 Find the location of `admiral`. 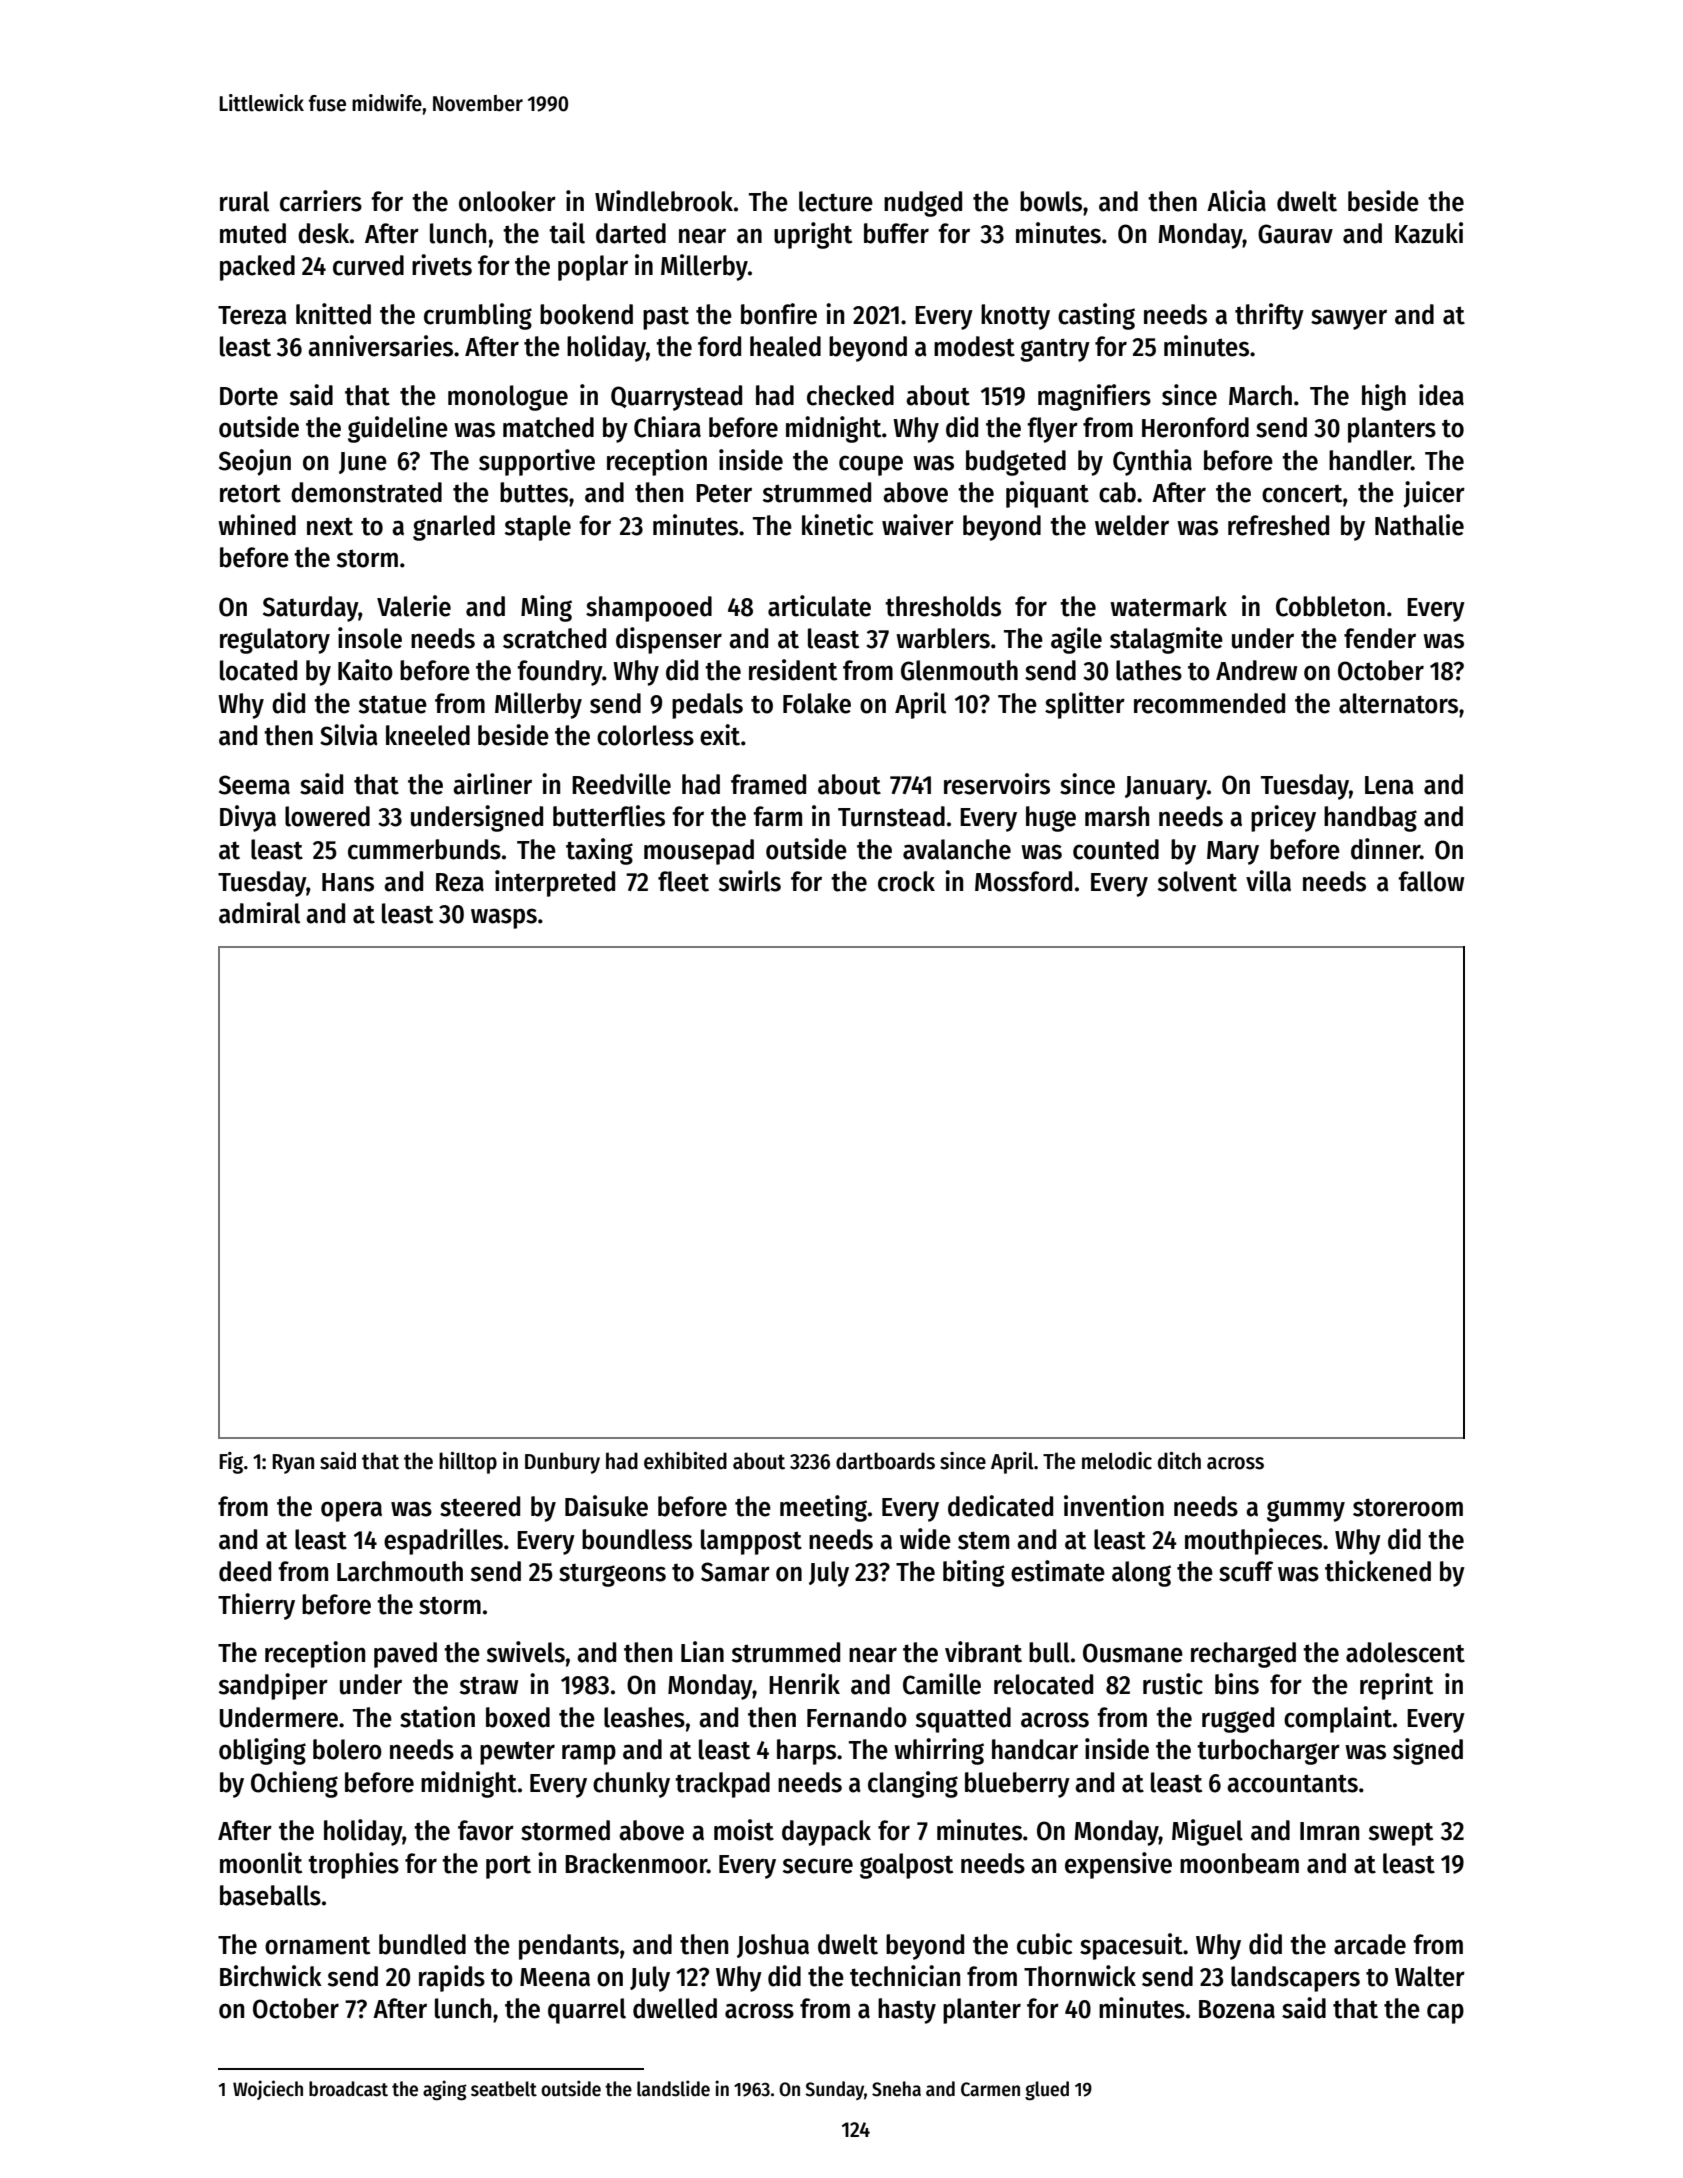

admiral is located at coordinates (259, 913).
